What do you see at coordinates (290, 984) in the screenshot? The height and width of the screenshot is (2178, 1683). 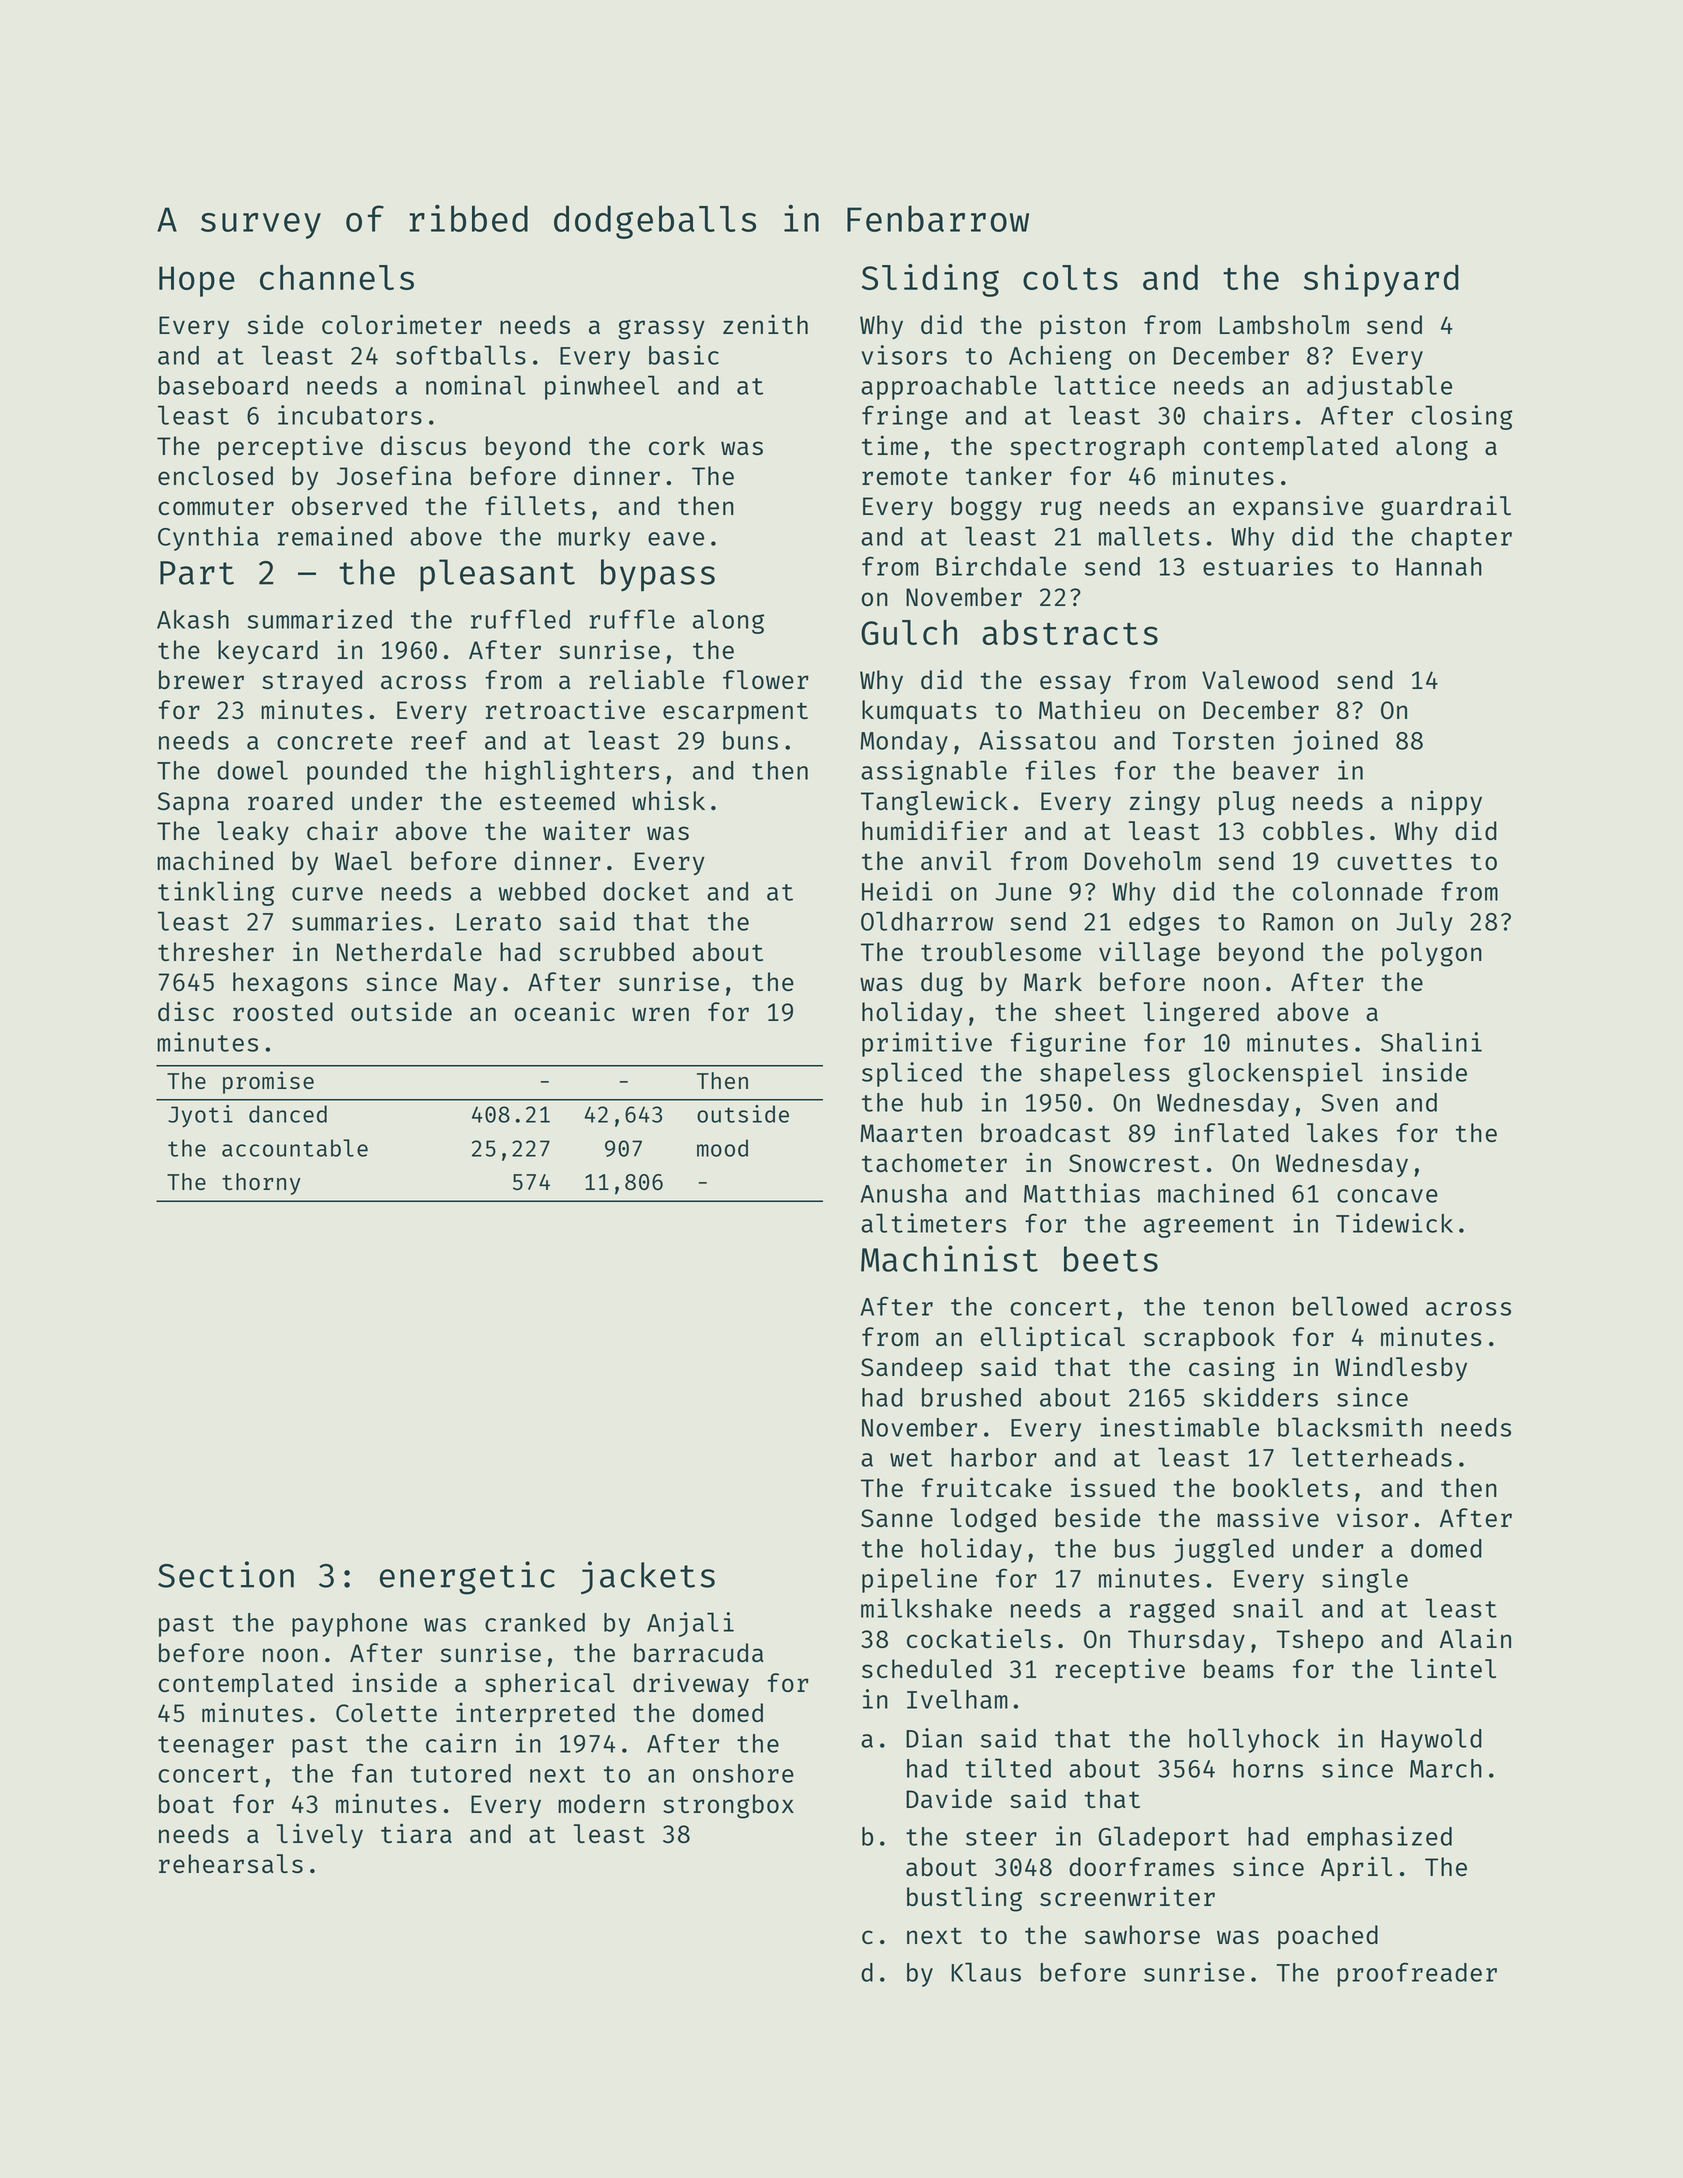 I see `hexagons` at bounding box center [290, 984].
